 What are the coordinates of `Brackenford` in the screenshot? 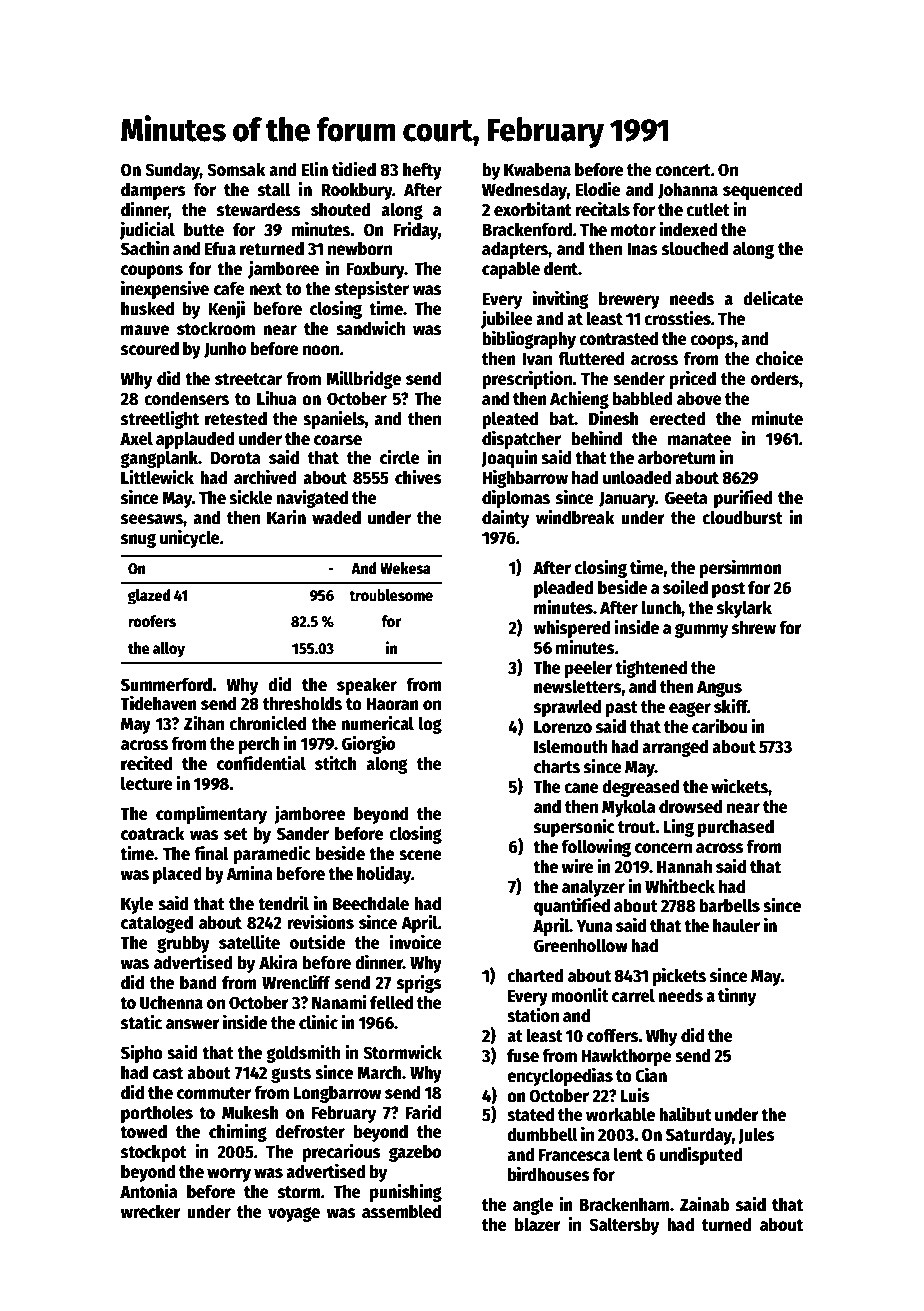 It's located at (527, 229).
